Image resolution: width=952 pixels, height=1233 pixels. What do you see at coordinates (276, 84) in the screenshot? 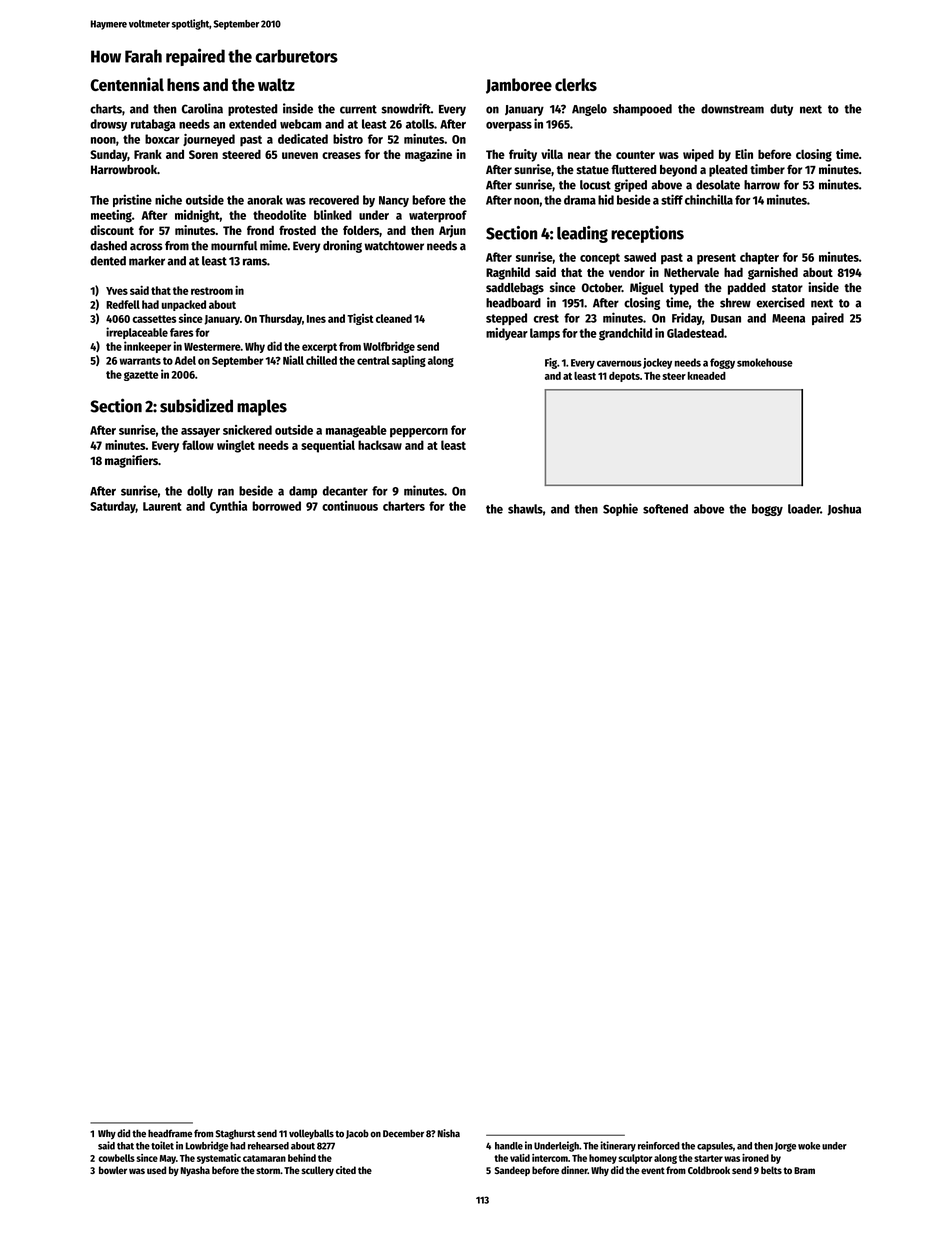
I see `waltz` at bounding box center [276, 84].
